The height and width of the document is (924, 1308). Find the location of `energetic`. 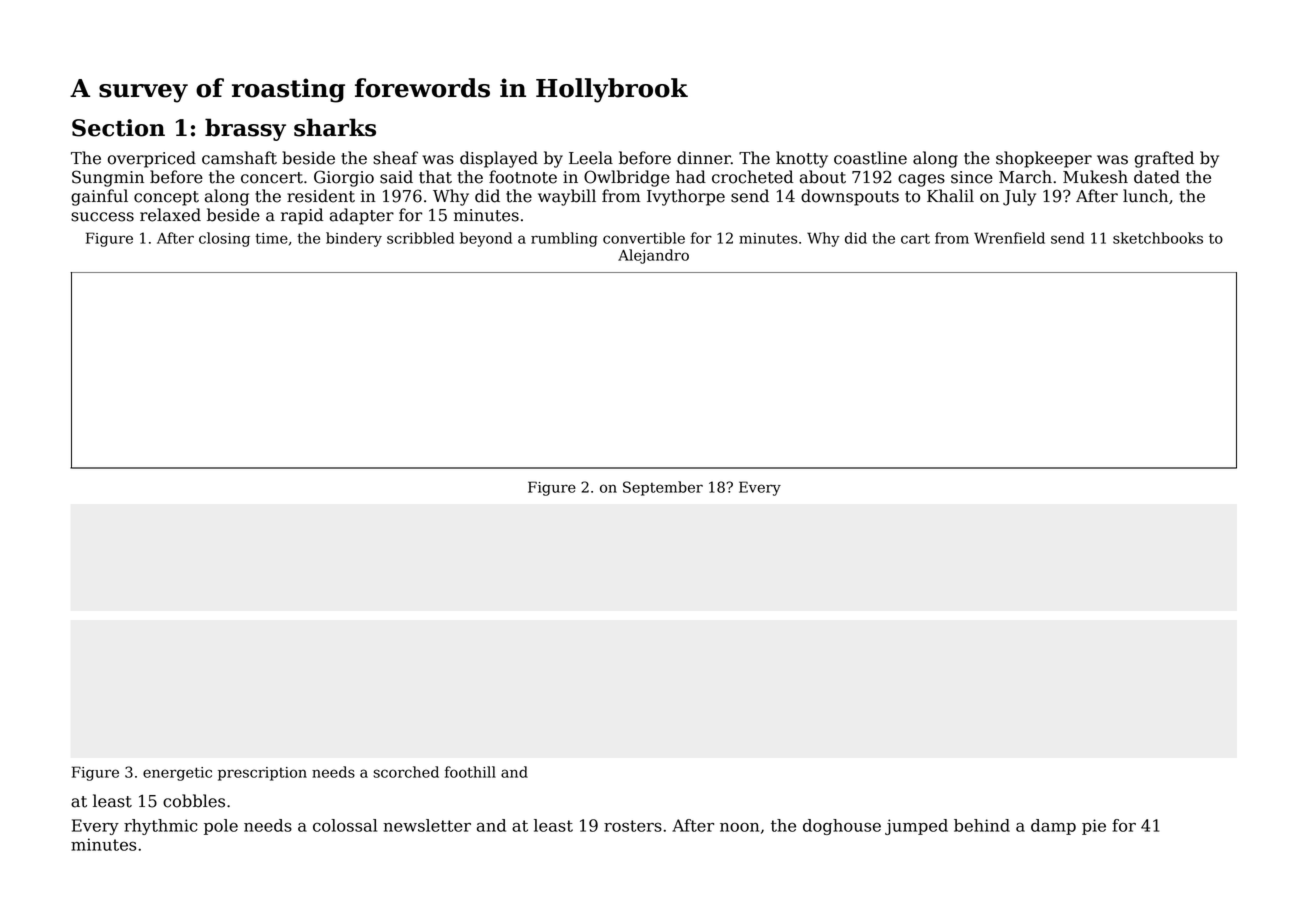

energetic is located at coordinates (177, 774).
